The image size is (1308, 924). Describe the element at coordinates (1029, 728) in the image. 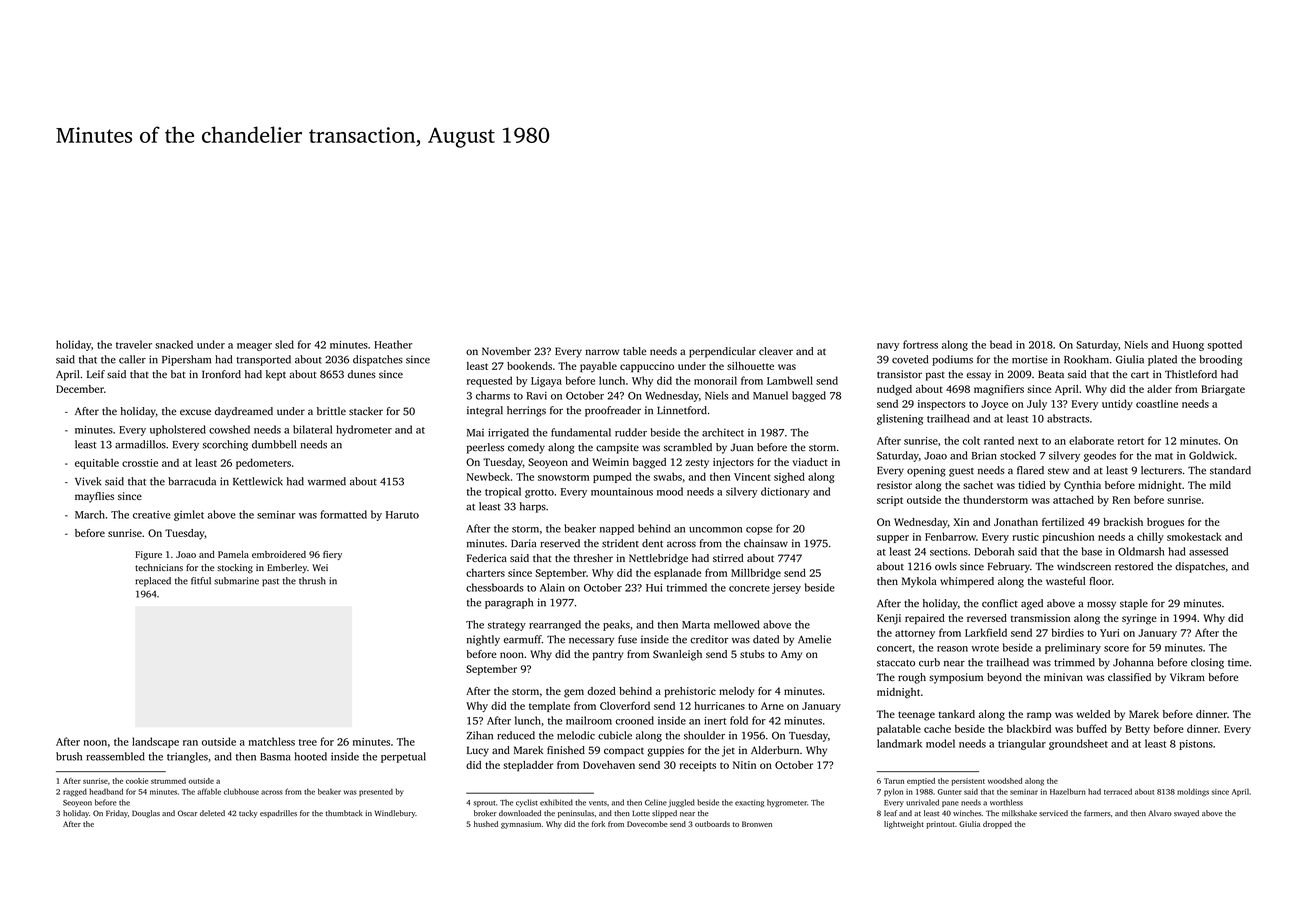

I see `blackbird` at that location.
